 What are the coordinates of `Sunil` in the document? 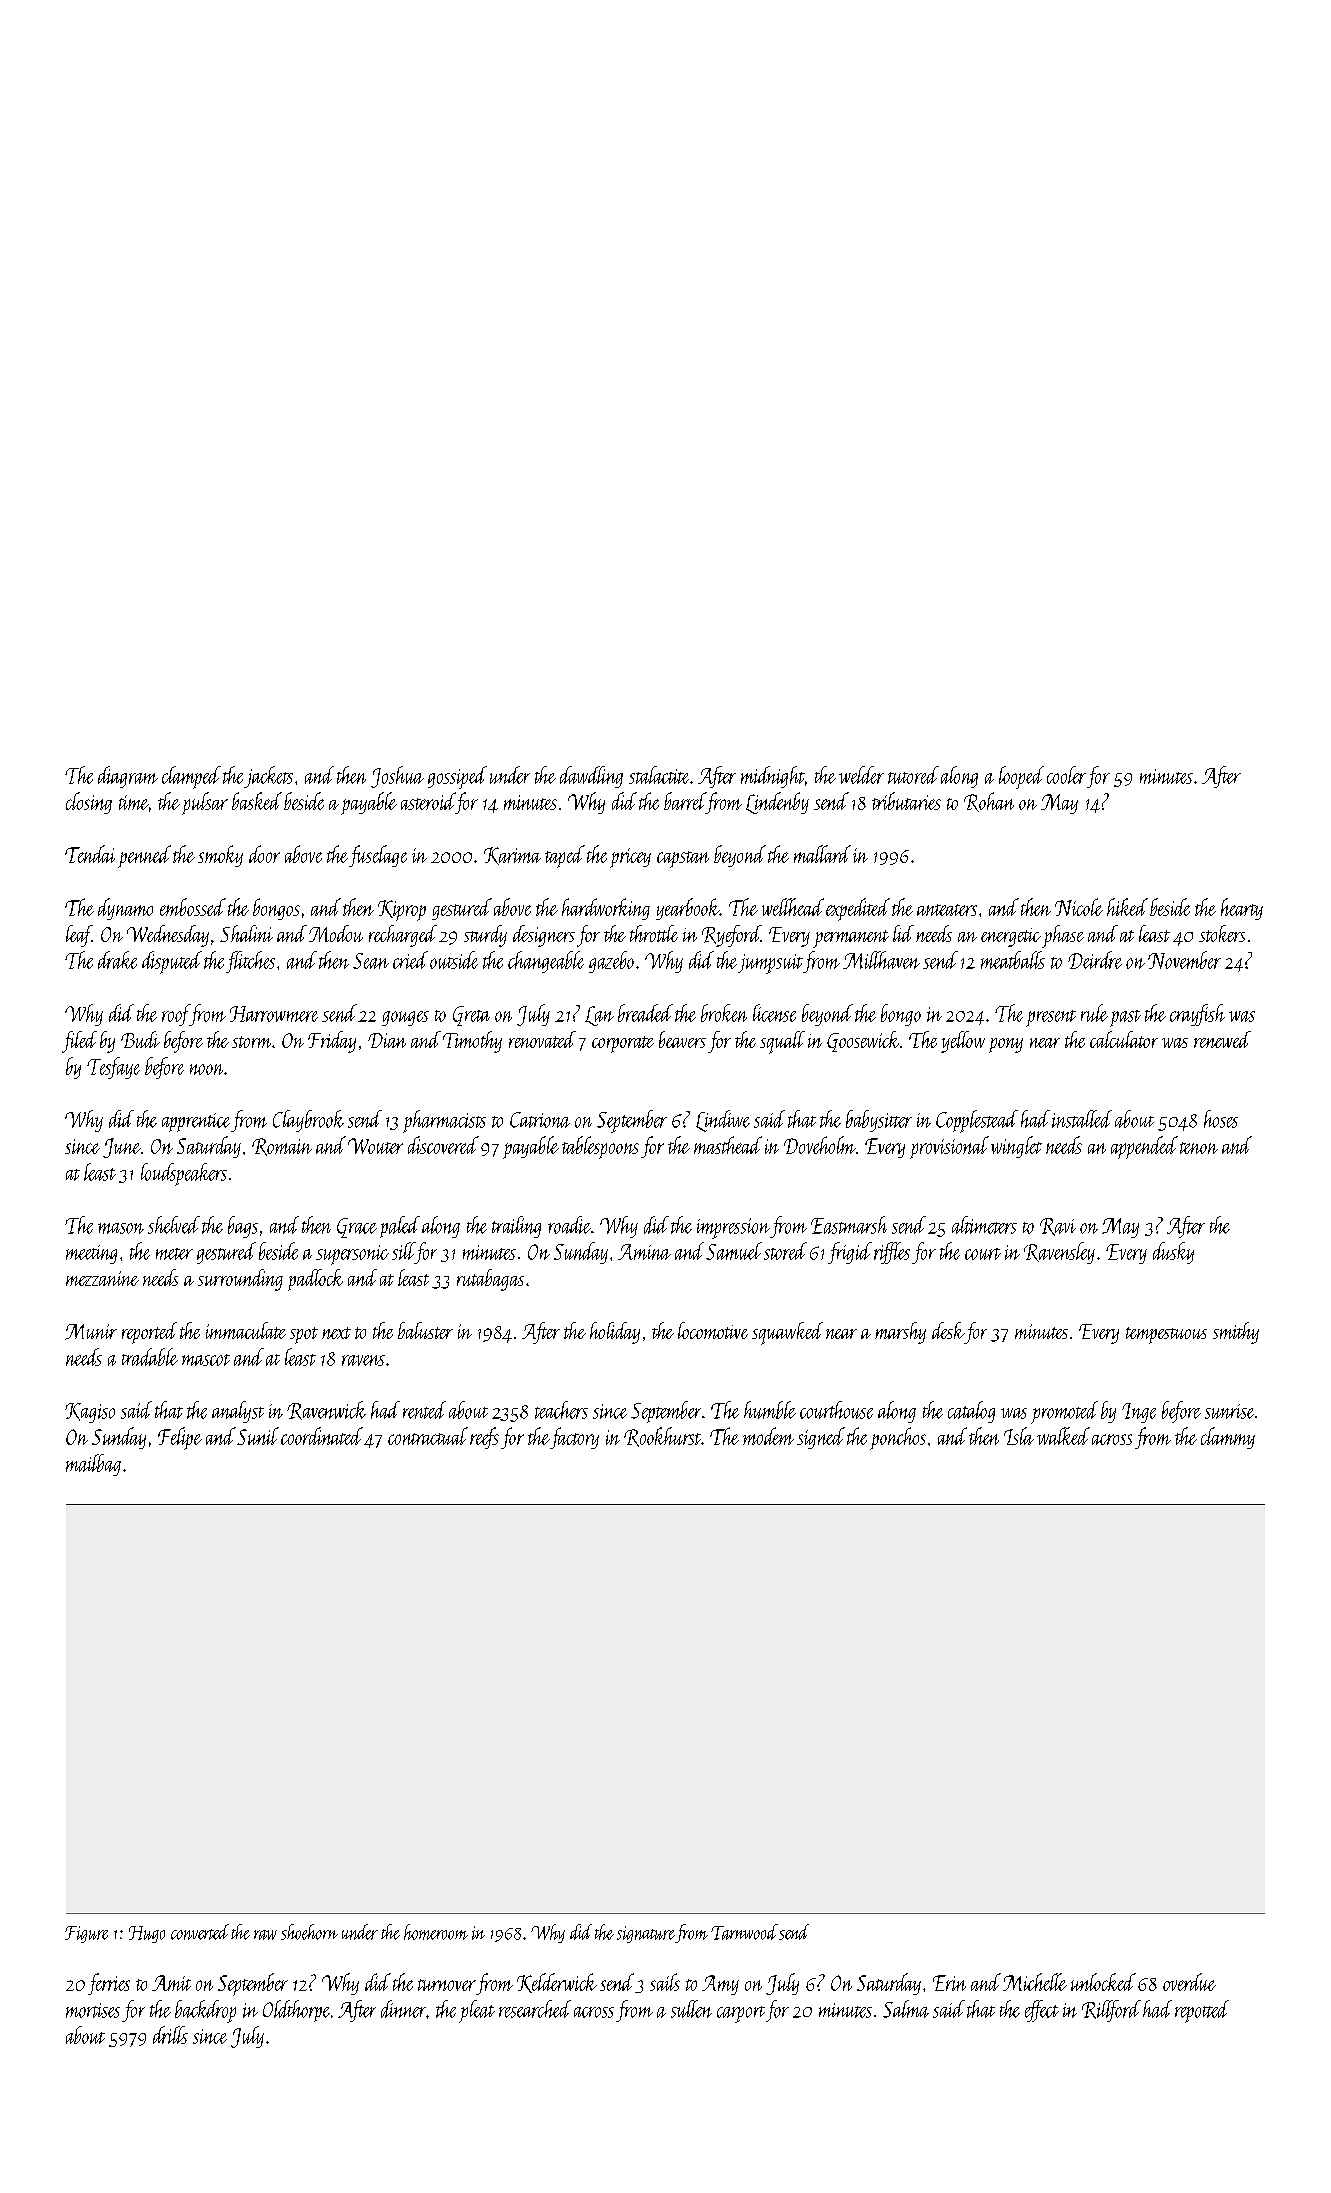 It's located at (258, 1436).
